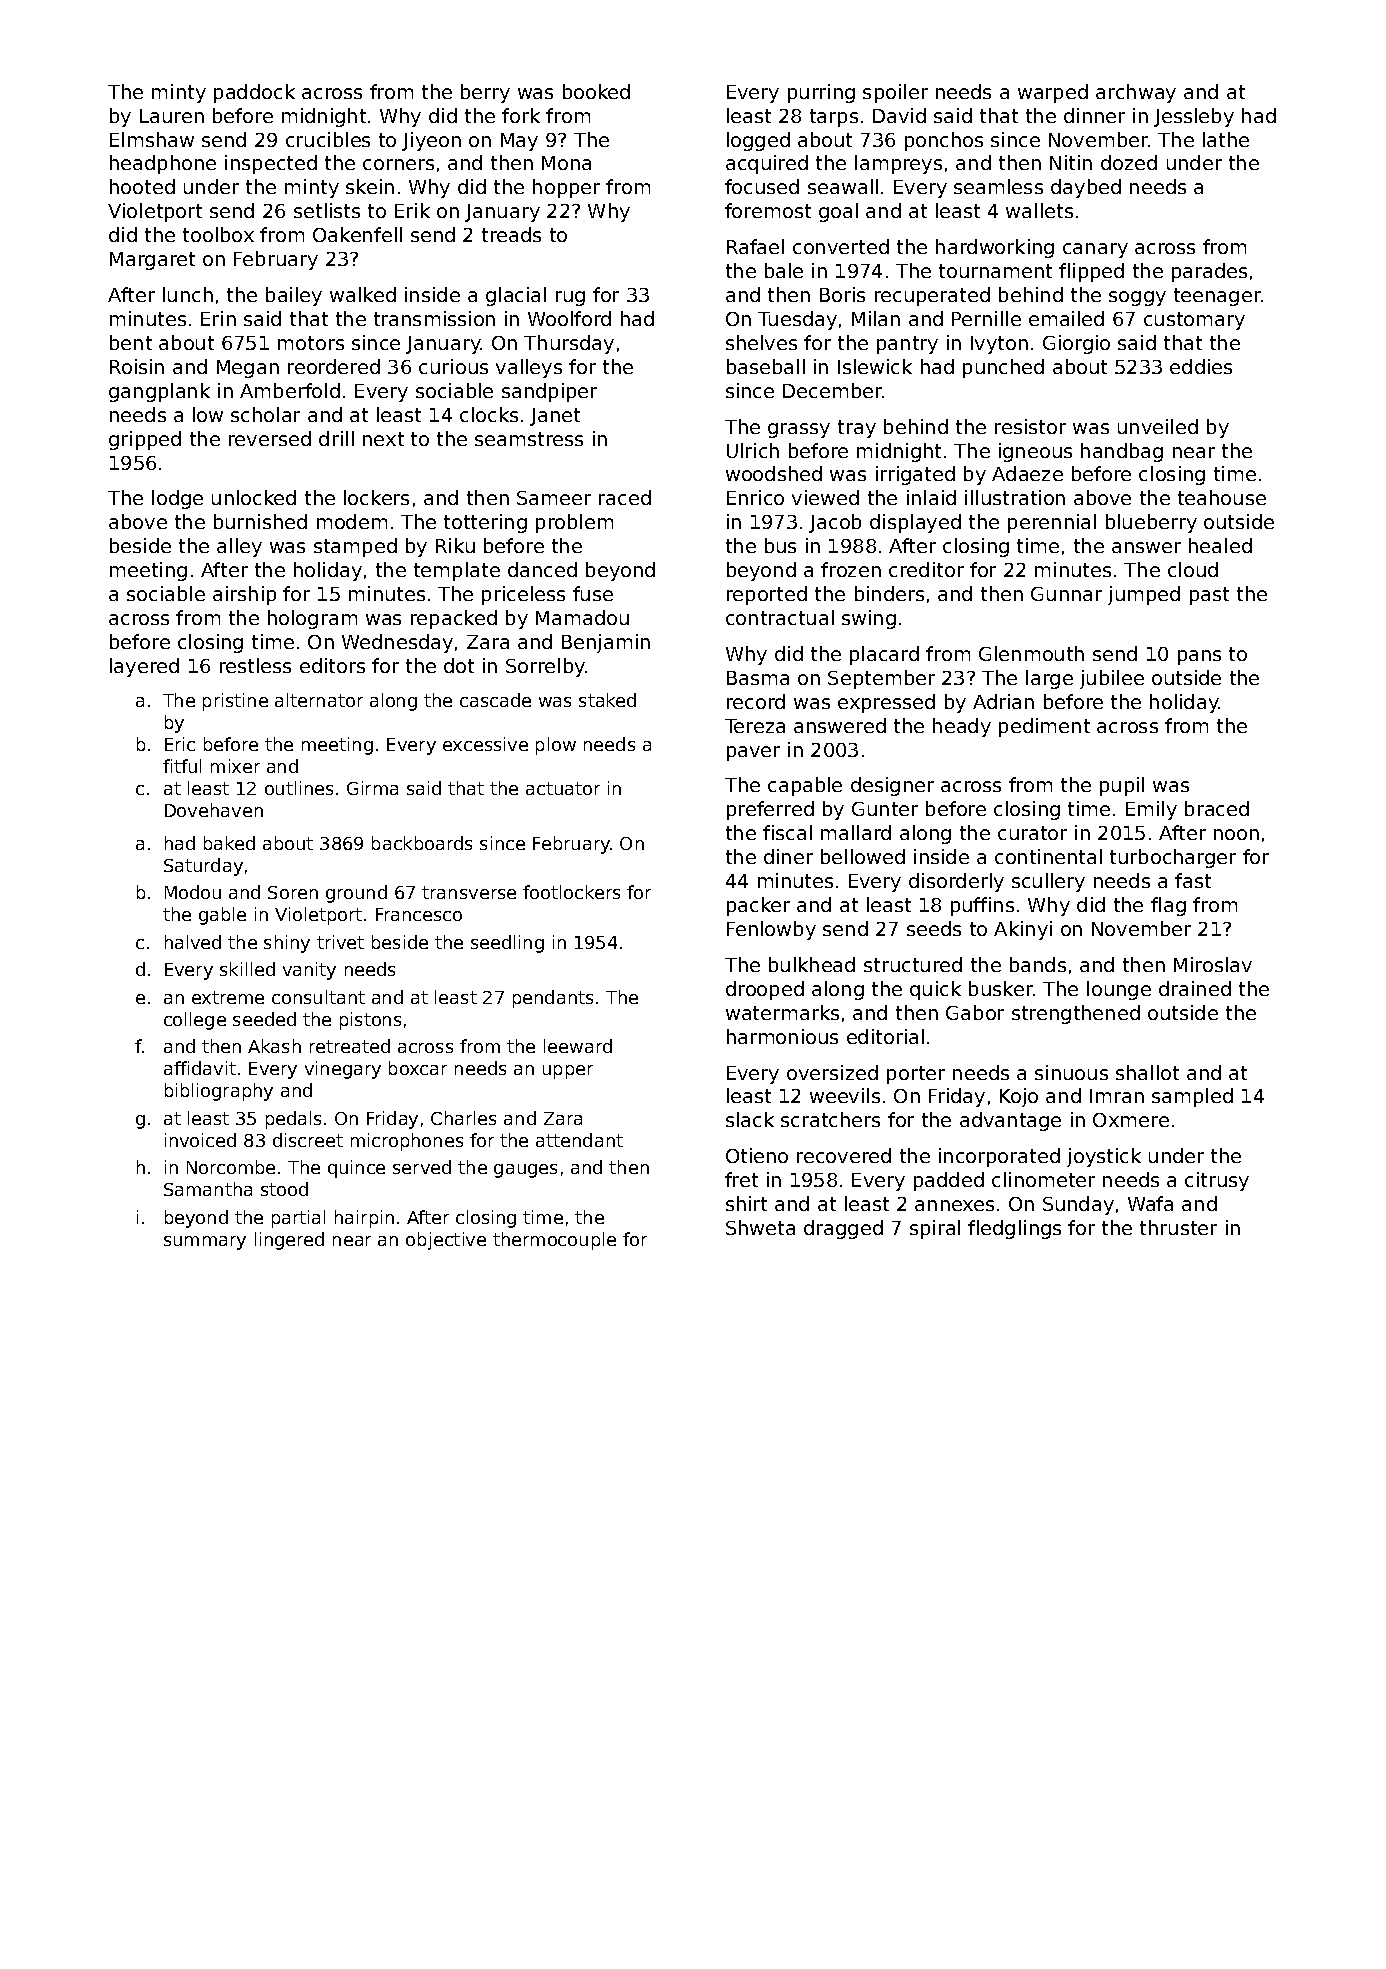  What do you see at coordinates (177, 499) in the screenshot?
I see `lodge` at bounding box center [177, 499].
